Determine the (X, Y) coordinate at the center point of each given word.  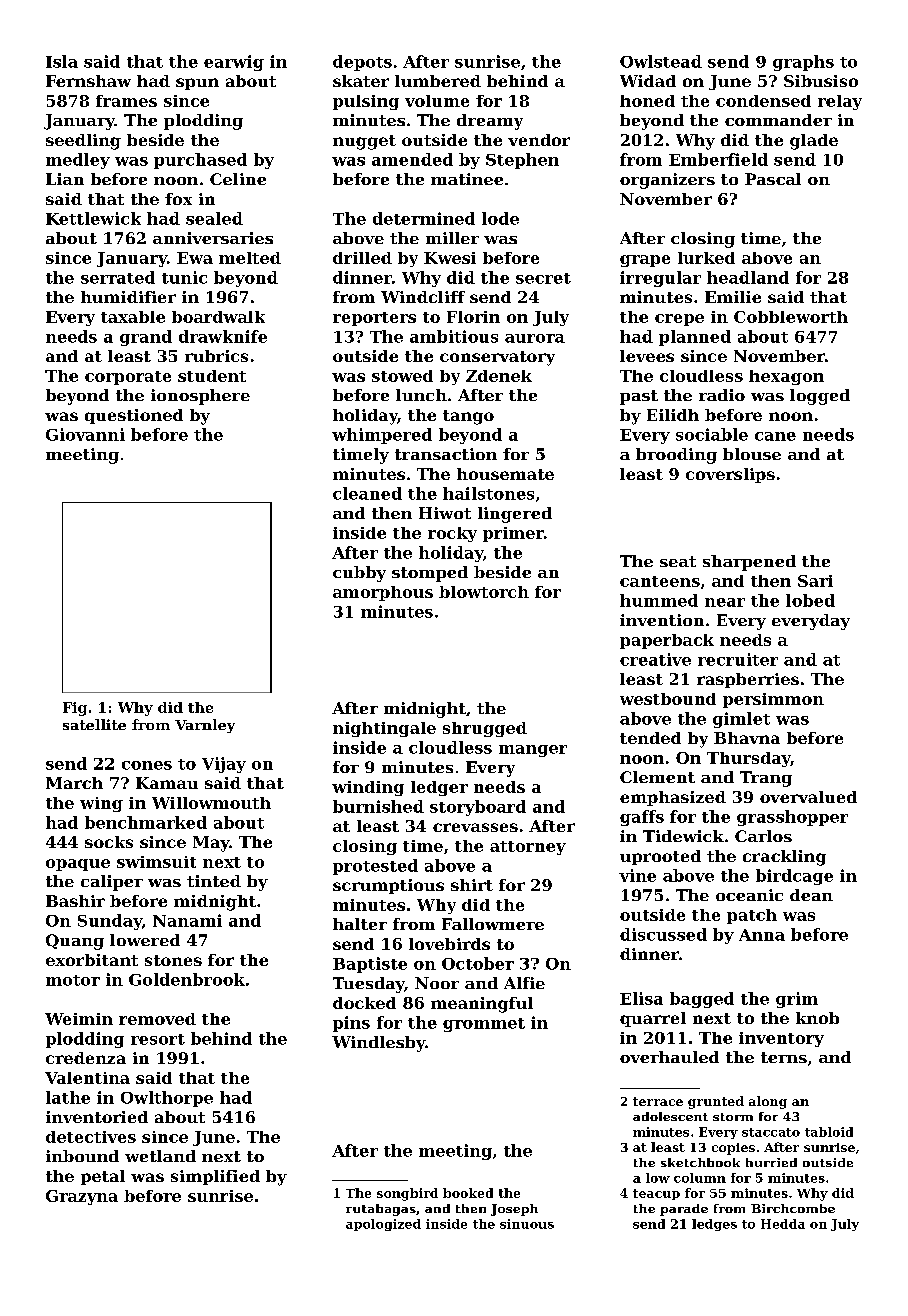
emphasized (673, 798)
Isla (62, 61)
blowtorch (484, 592)
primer (513, 534)
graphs (803, 63)
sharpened (749, 563)
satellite (94, 724)
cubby (359, 574)
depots (362, 63)
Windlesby (378, 1044)
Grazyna (82, 1197)
